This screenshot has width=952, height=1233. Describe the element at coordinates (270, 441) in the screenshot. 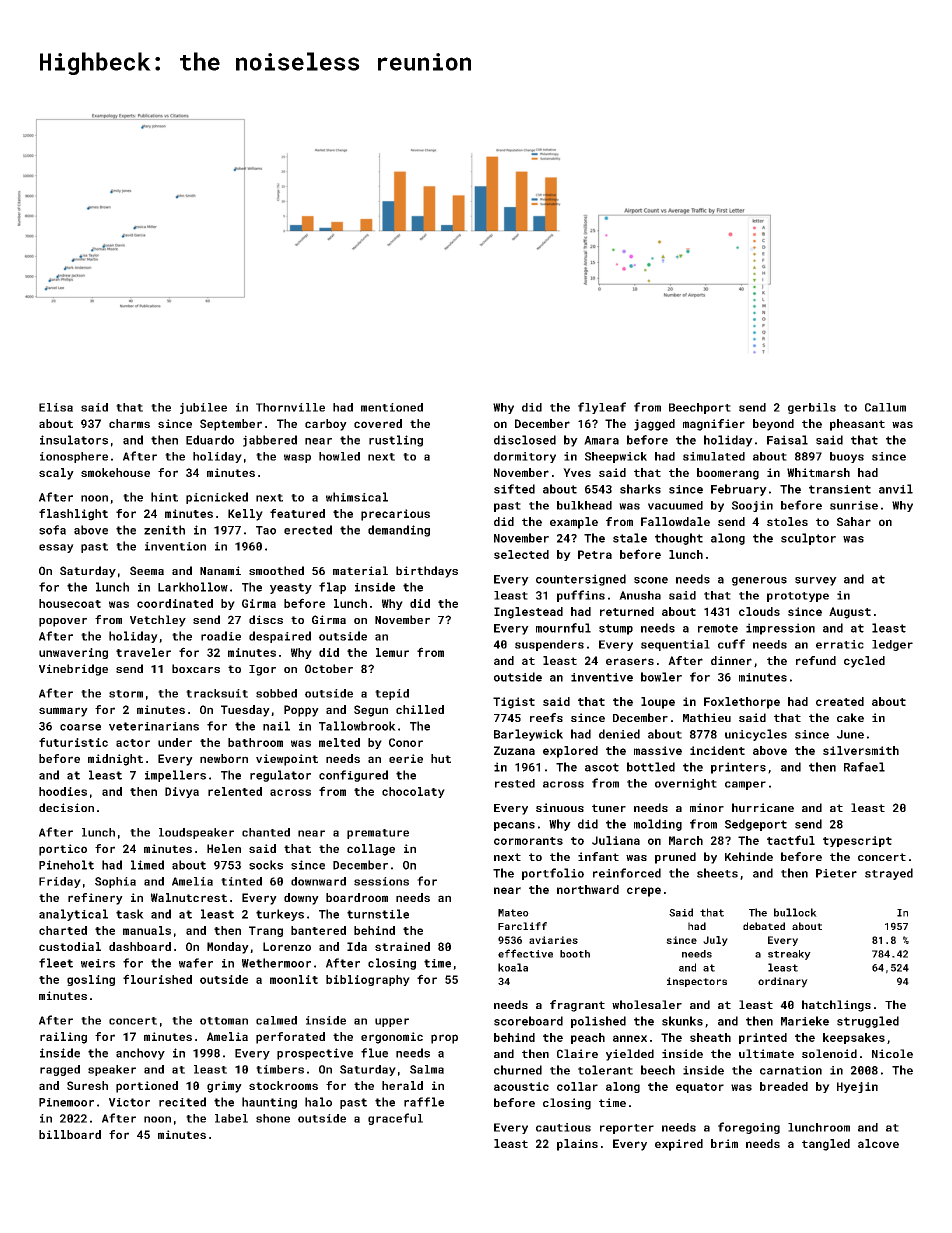

I see `jabbered` at that location.
